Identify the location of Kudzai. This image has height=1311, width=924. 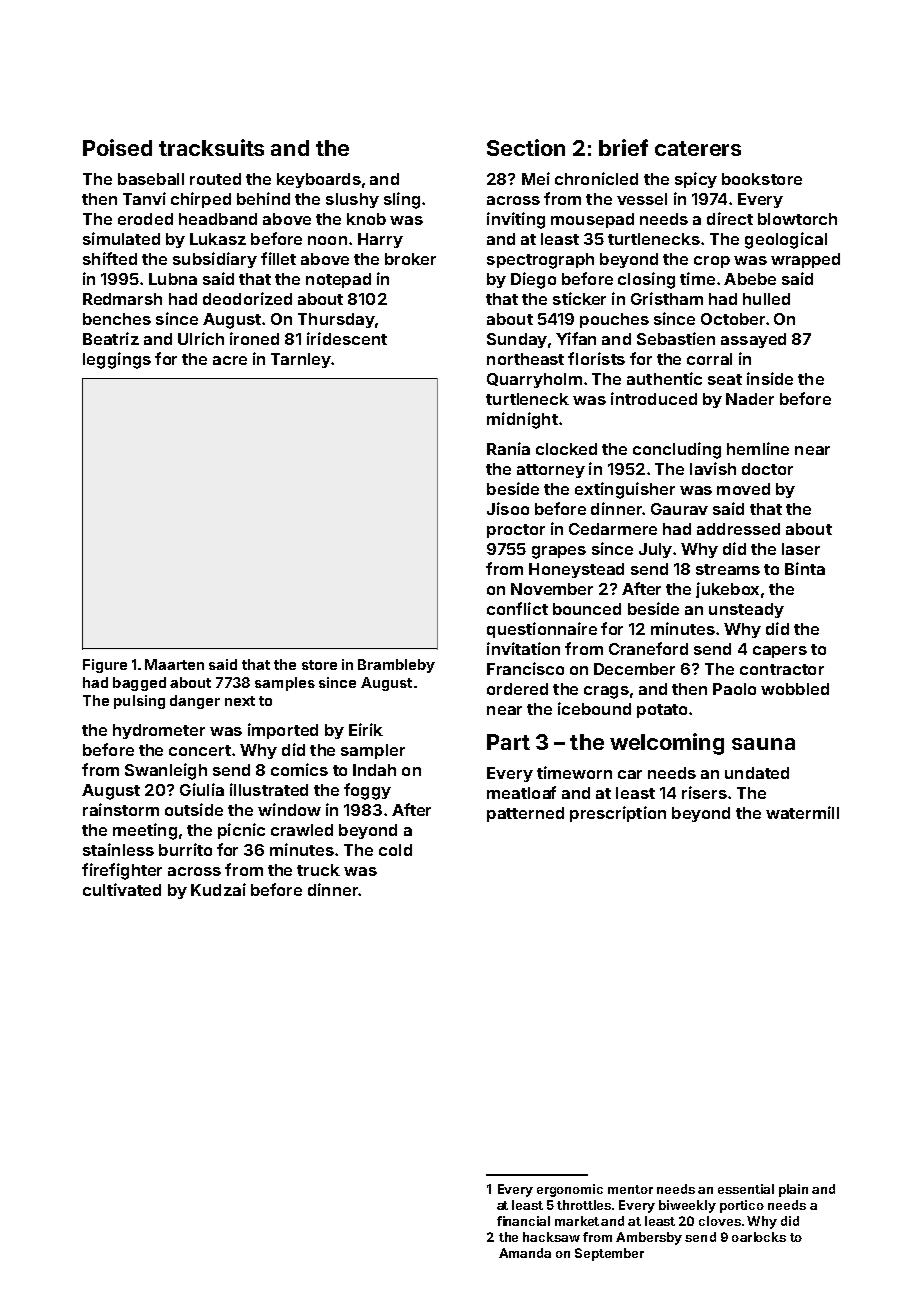
(218, 889).
